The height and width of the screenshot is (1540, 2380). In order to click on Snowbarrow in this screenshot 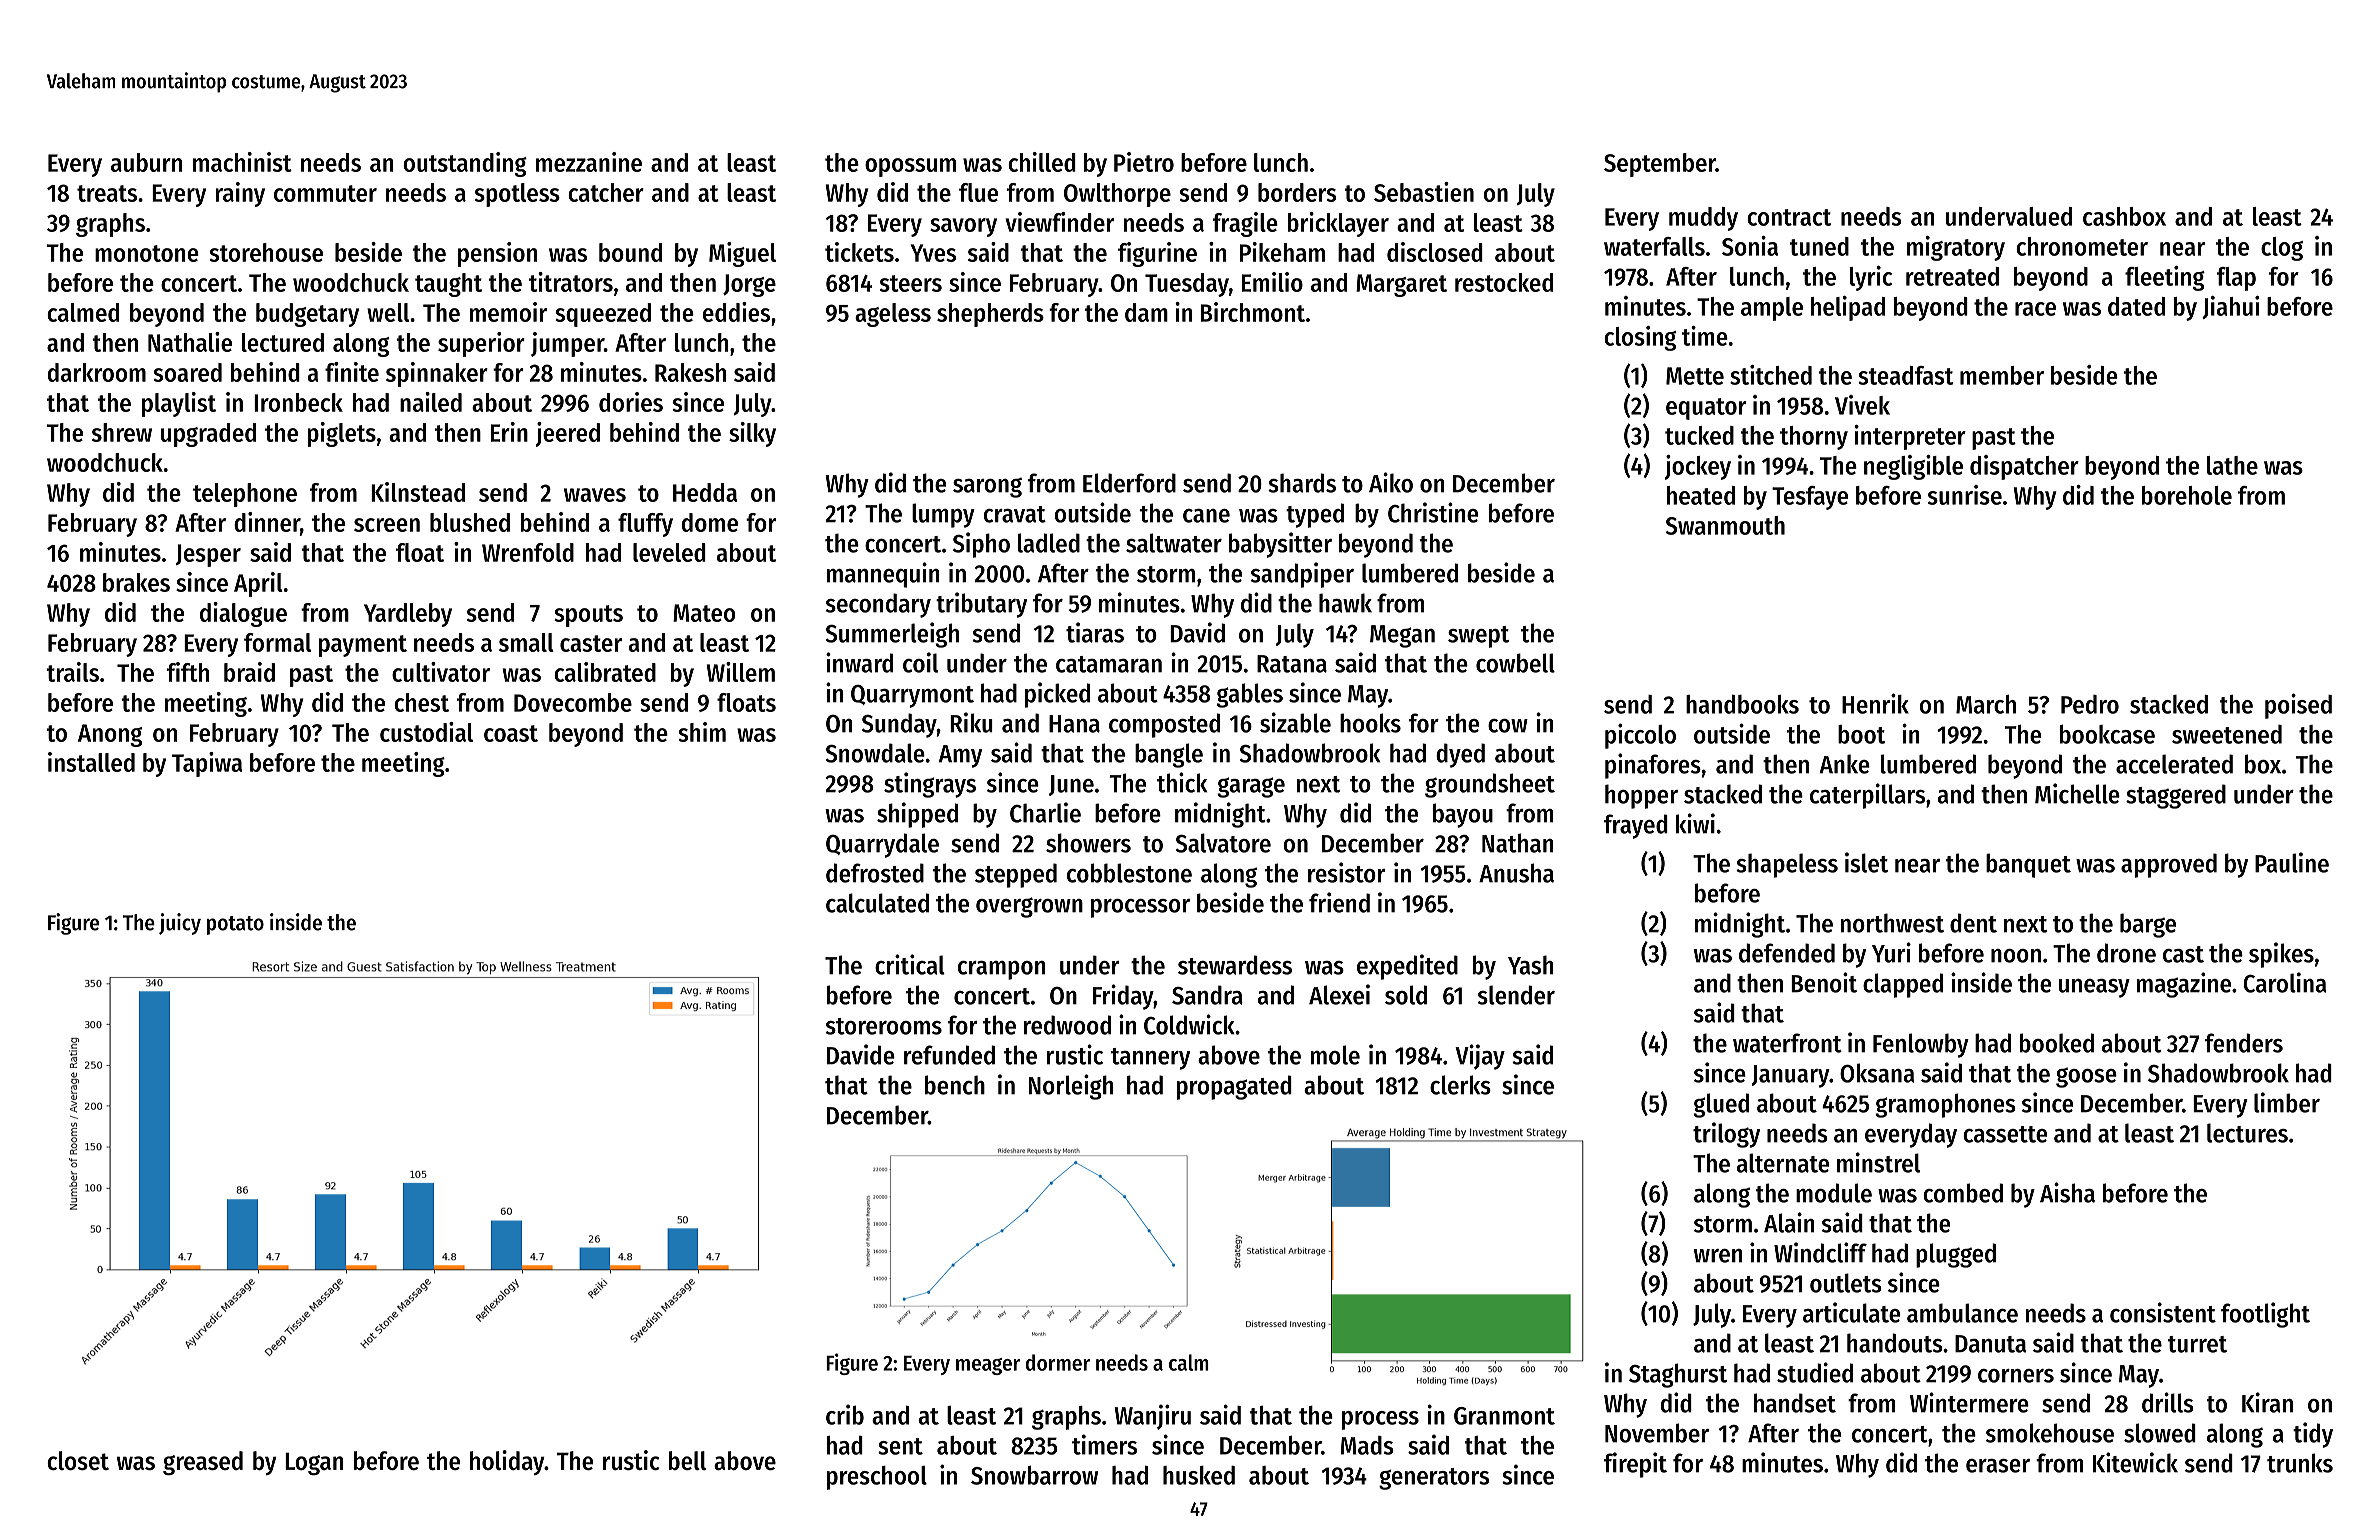, I will do `click(1034, 1475)`.
